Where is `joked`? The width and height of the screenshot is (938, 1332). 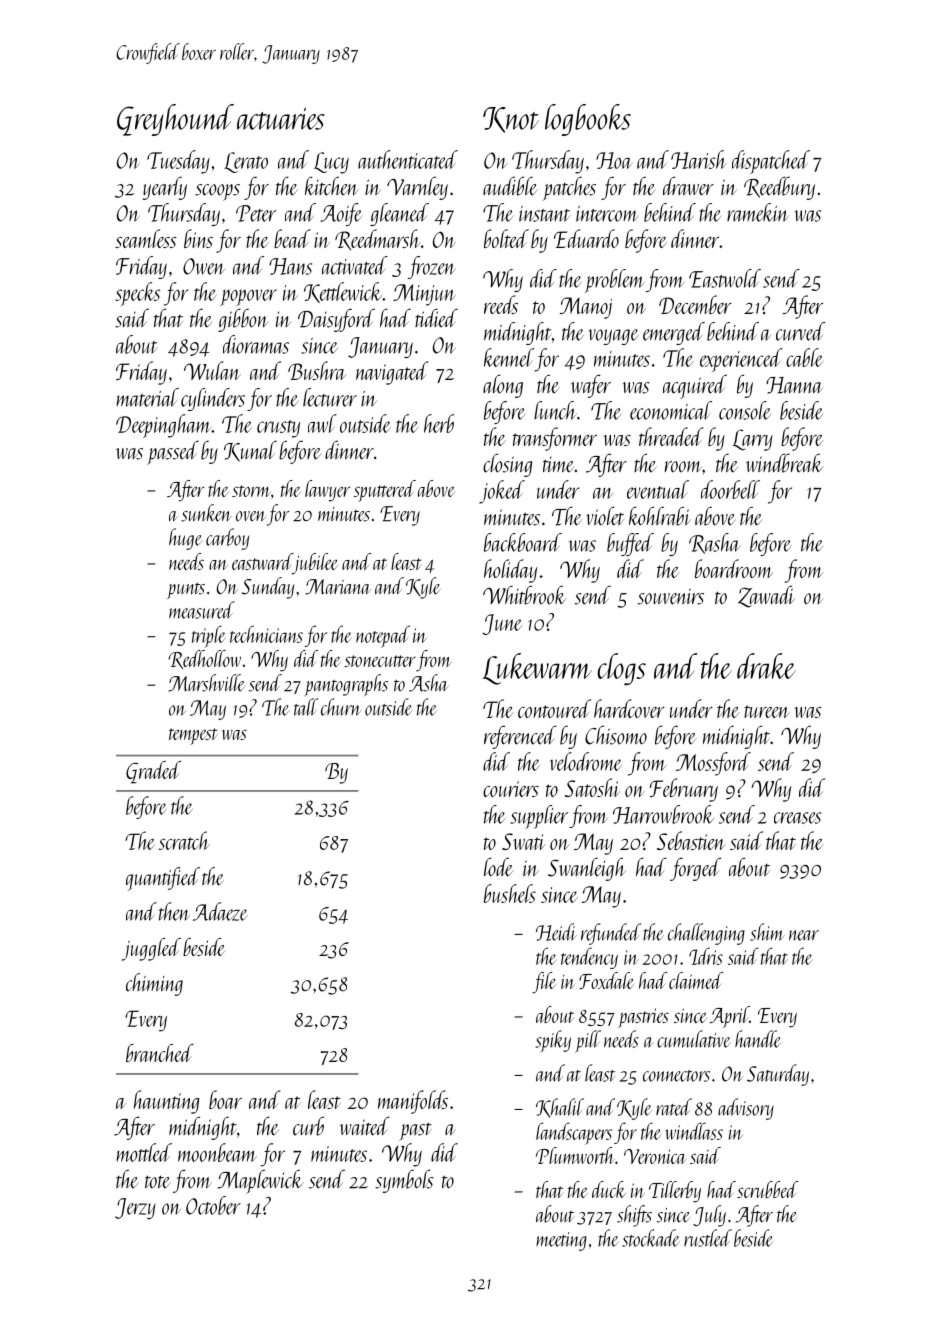 joked is located at coordinates (502, 492).
